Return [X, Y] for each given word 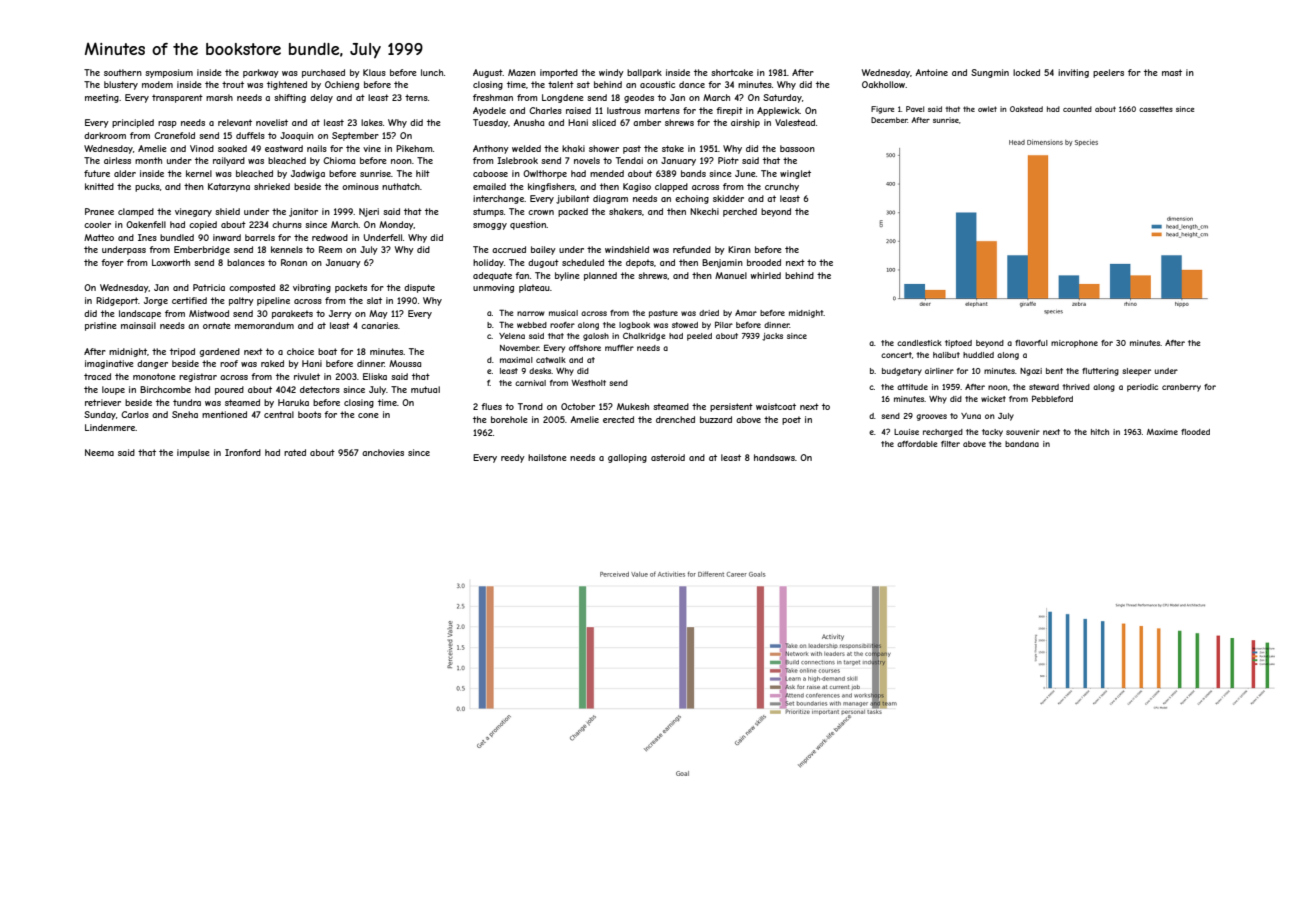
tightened [287, 85]
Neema [99, 452]
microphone [1074, 344]
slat [374, 300]
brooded [764, 262]
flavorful [1031, 343]
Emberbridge [202, 250]
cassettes [1156, 109]
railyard [229, 161]
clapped [671, 187]
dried [709, 313]
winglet [795, 174]
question [528, 225]
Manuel [731, 275]
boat [327, 351]
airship [745, 123]
